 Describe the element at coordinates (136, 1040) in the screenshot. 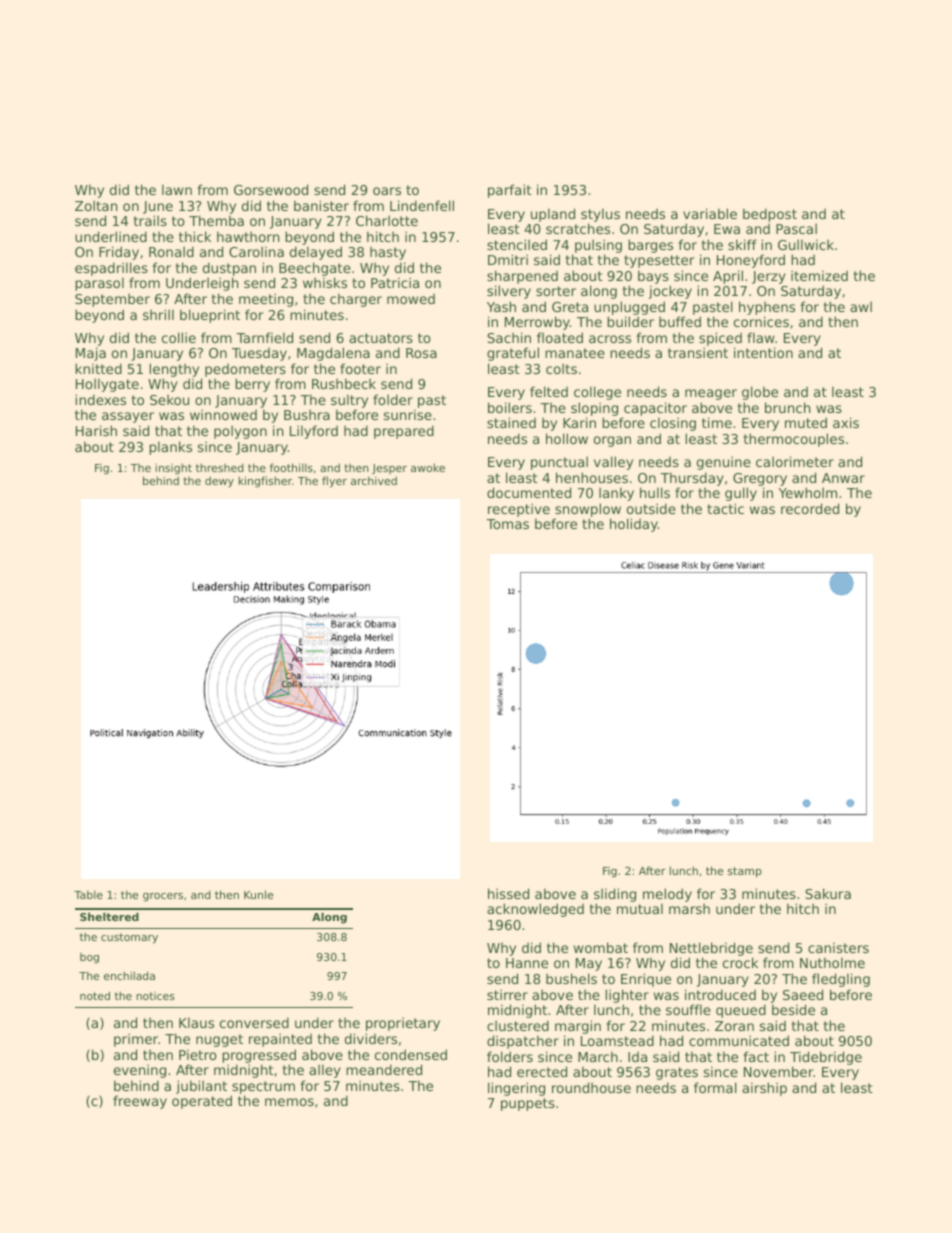

I see `primer` at that location.
